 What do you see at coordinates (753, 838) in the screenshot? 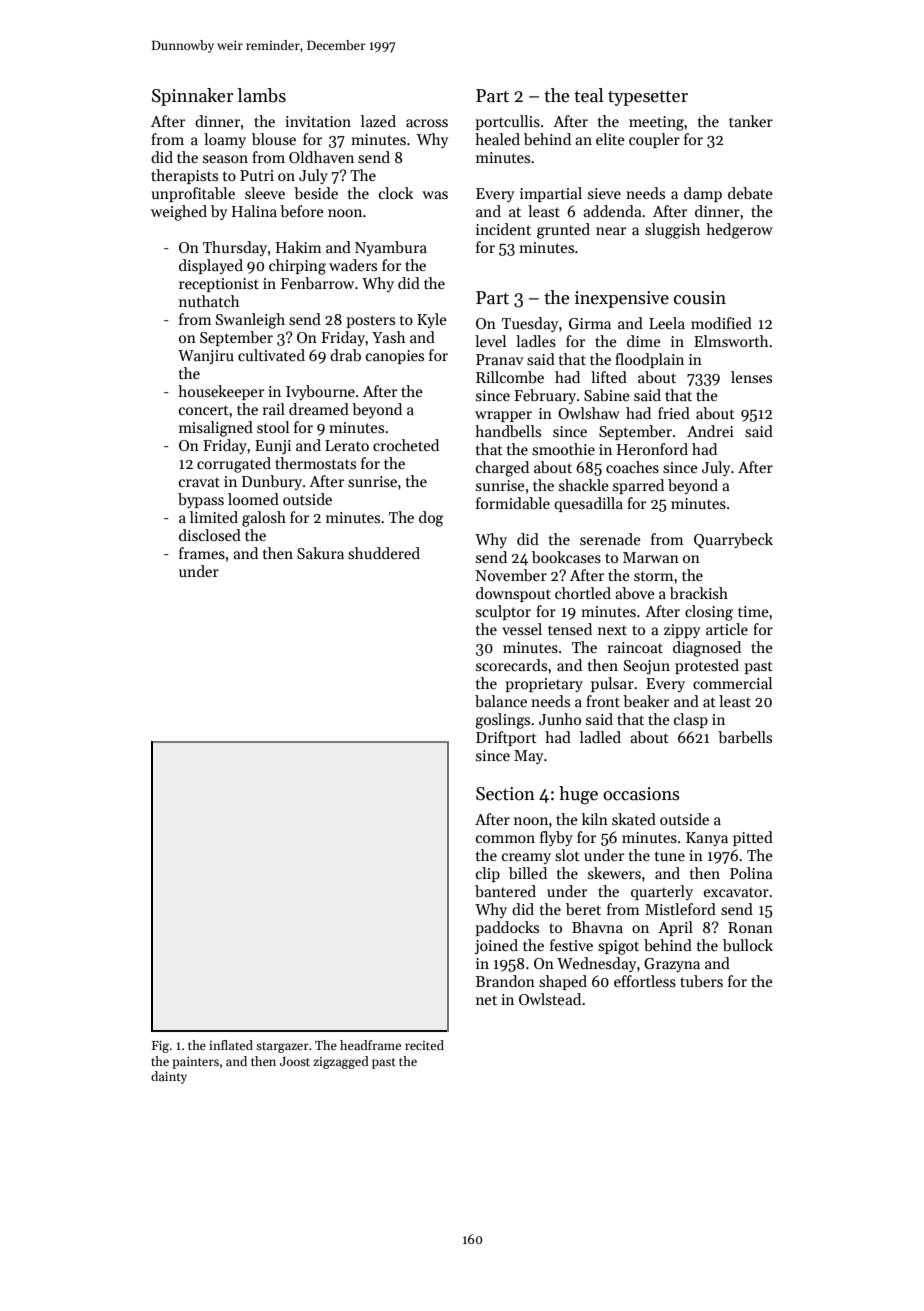
I see `pitted` at bounding box center [753, 838].
